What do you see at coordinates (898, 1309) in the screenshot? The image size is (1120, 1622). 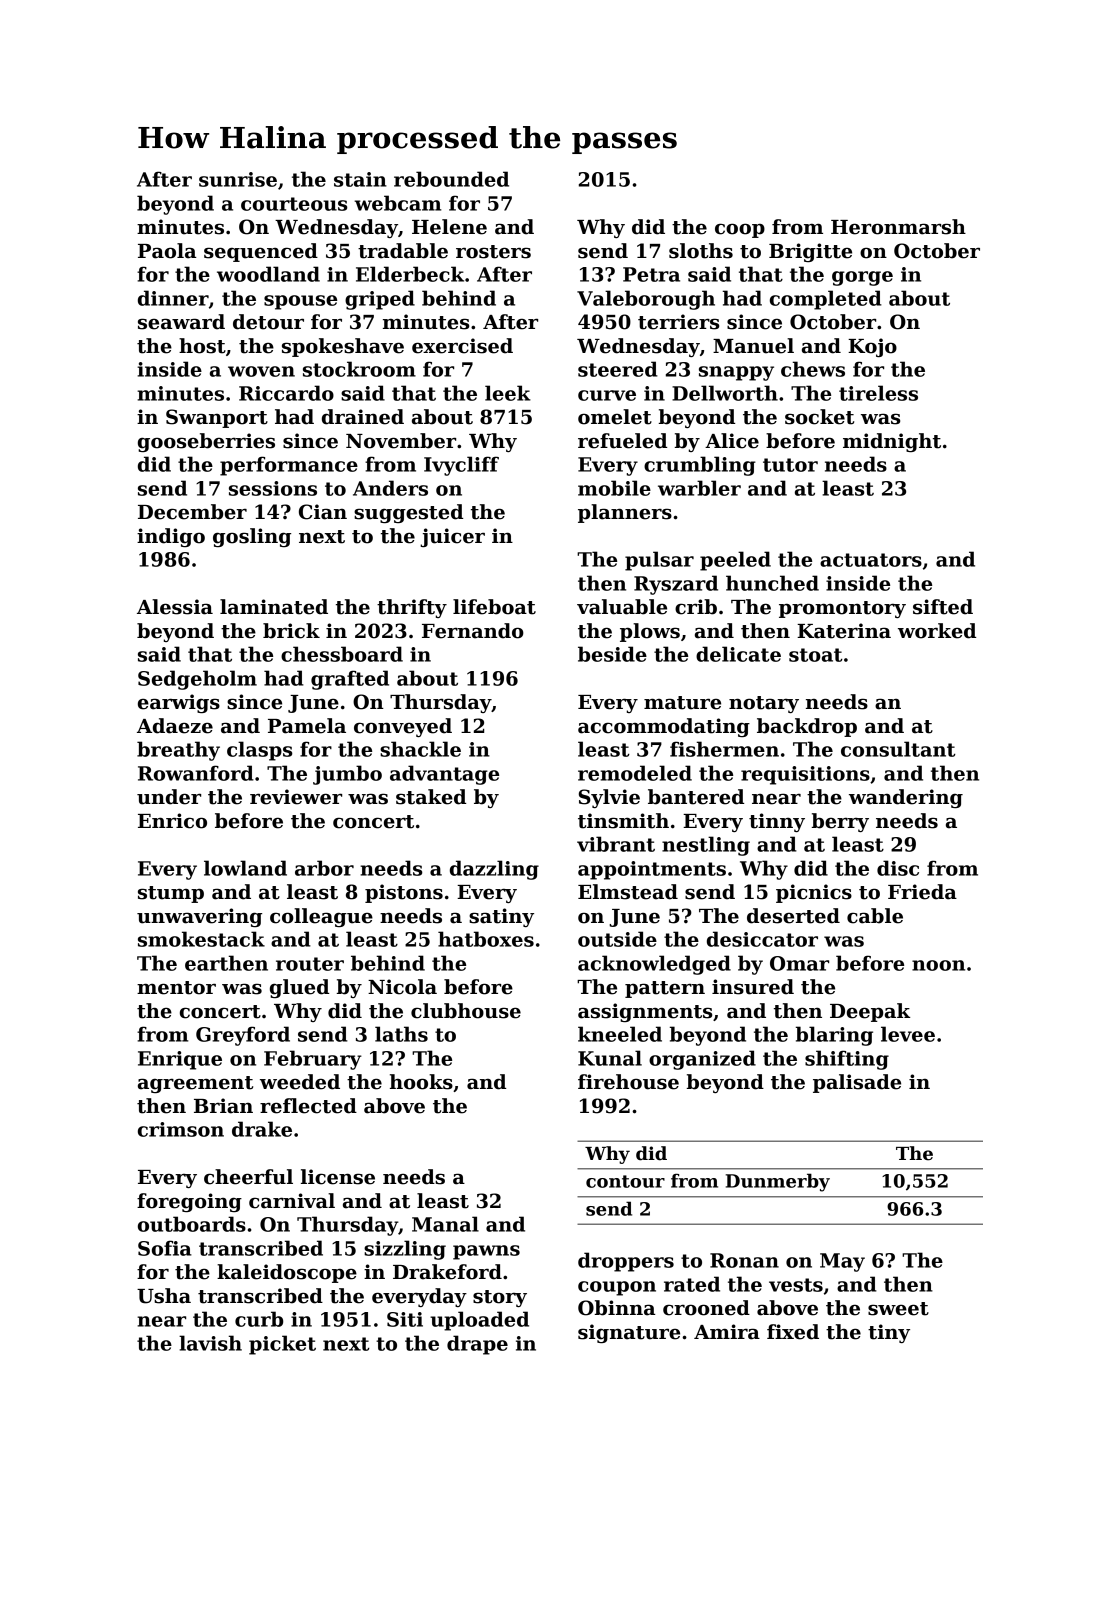 I see `sweet` at bounding box center [898, 1309].
